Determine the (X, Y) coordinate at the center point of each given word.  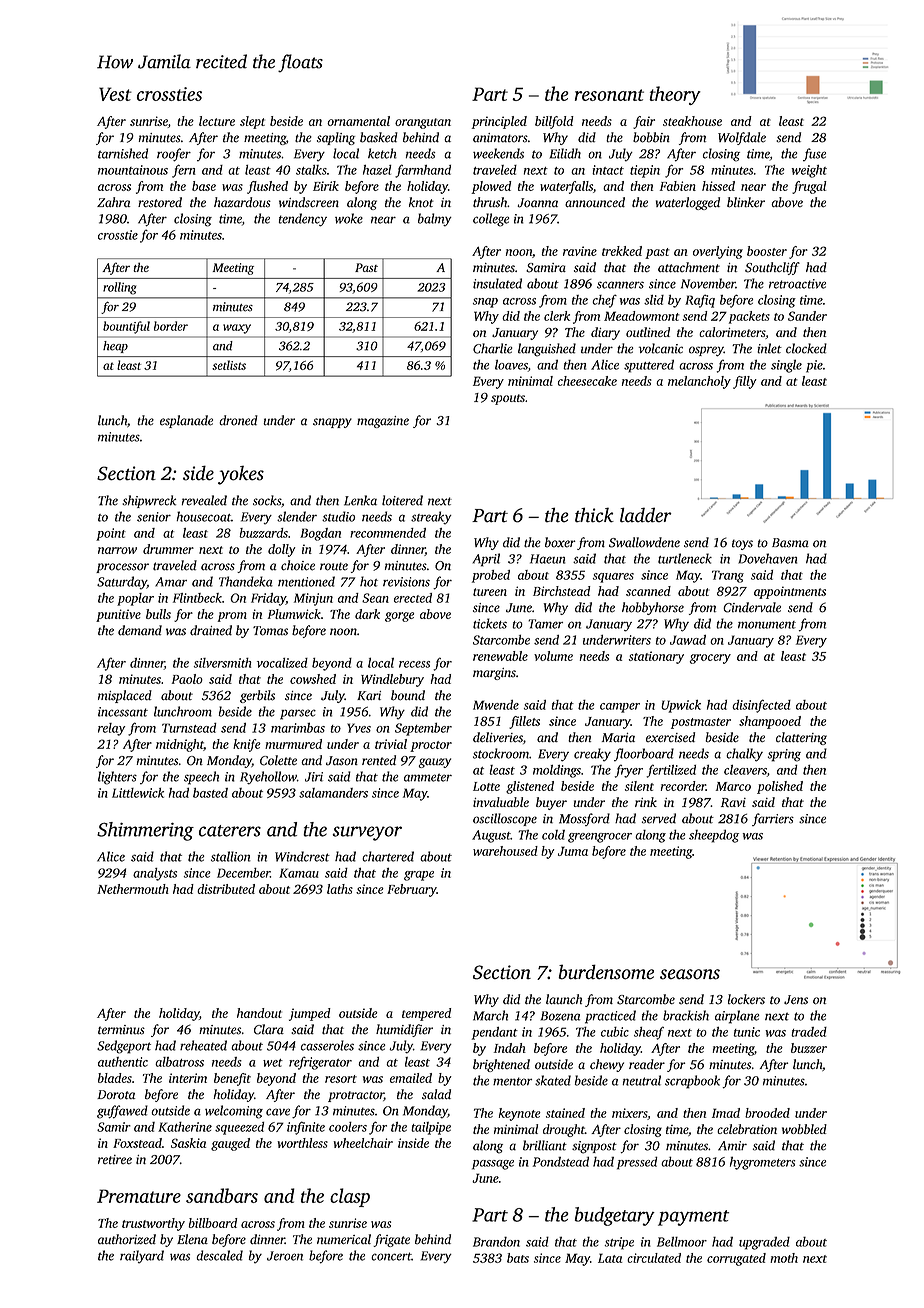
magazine (383, 422)
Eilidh (565, 153)
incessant (123, 712)
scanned (648, 591)
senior (154, 517)
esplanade (186, 421)
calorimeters (732, 332)
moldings (557, 771)
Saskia (188, 1143)
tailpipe (431, 1128)
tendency (303, 220)
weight (809, 171)
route (334, 566)
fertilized (671, 771)
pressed (637, 1163)
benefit (232, 1079)
